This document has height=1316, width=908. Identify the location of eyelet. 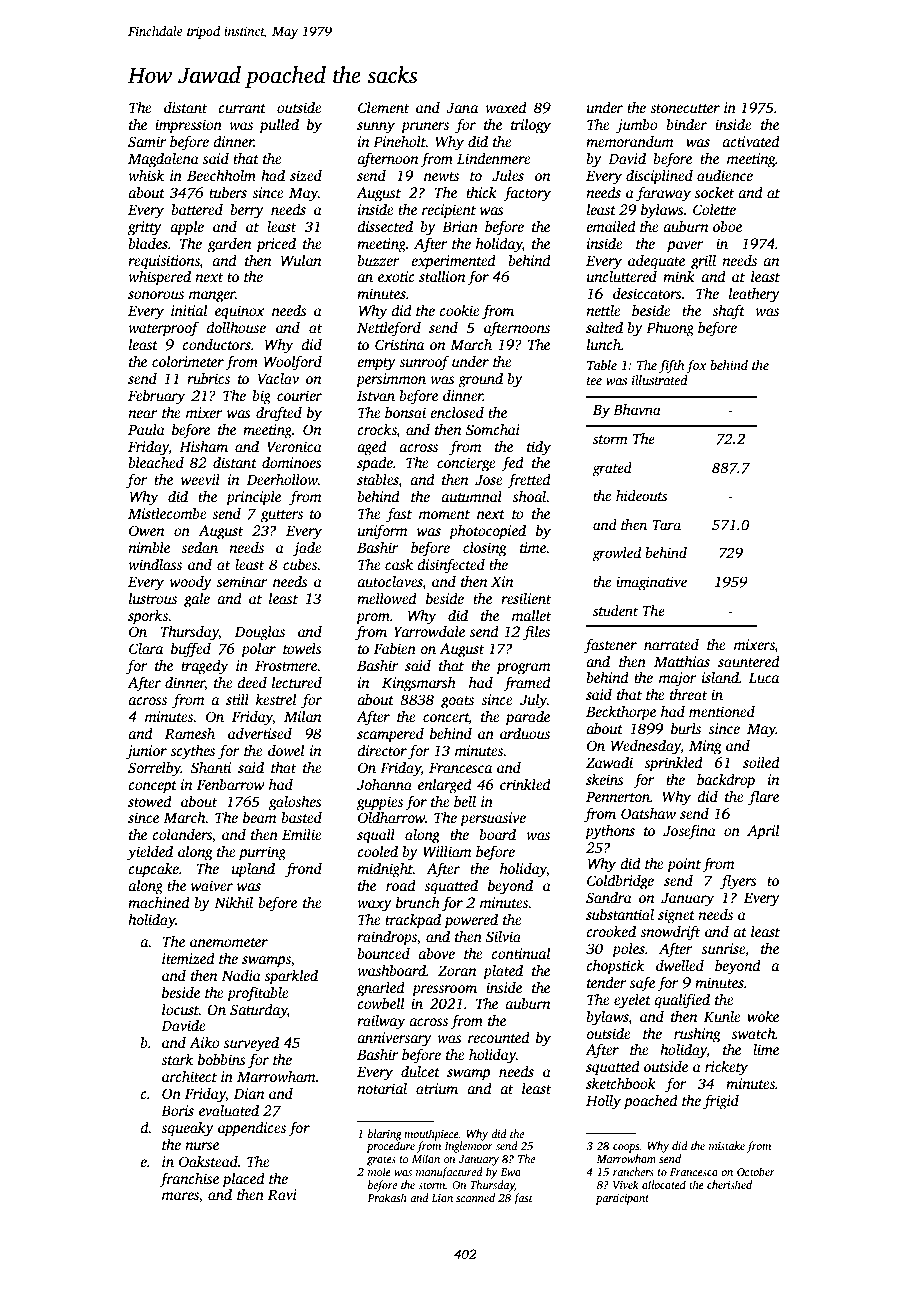
(632, 1001).
